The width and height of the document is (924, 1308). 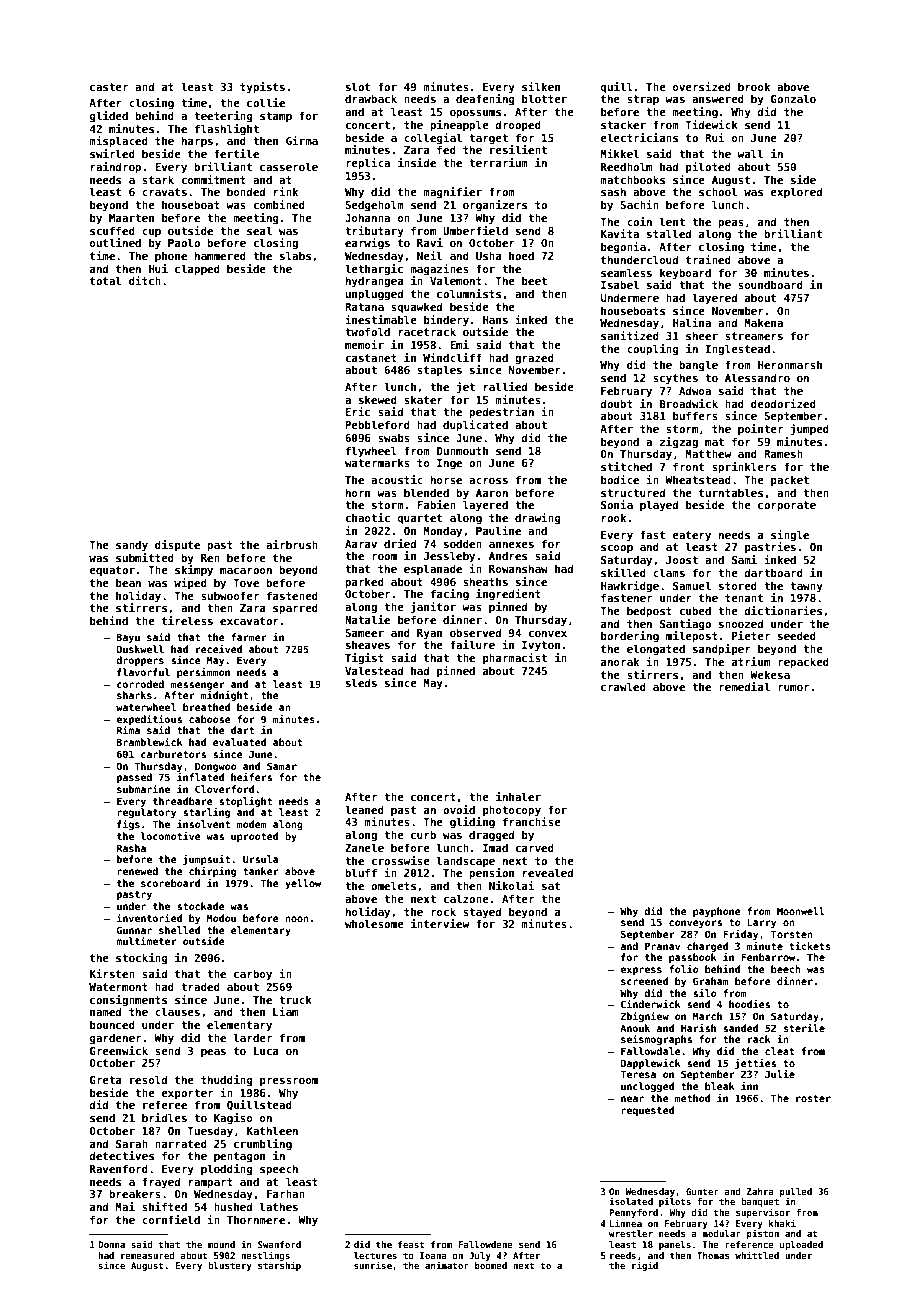 What do you see at coordinates (505, 386) in the document?
I see `rallied` at bounding box center [505, 386].
